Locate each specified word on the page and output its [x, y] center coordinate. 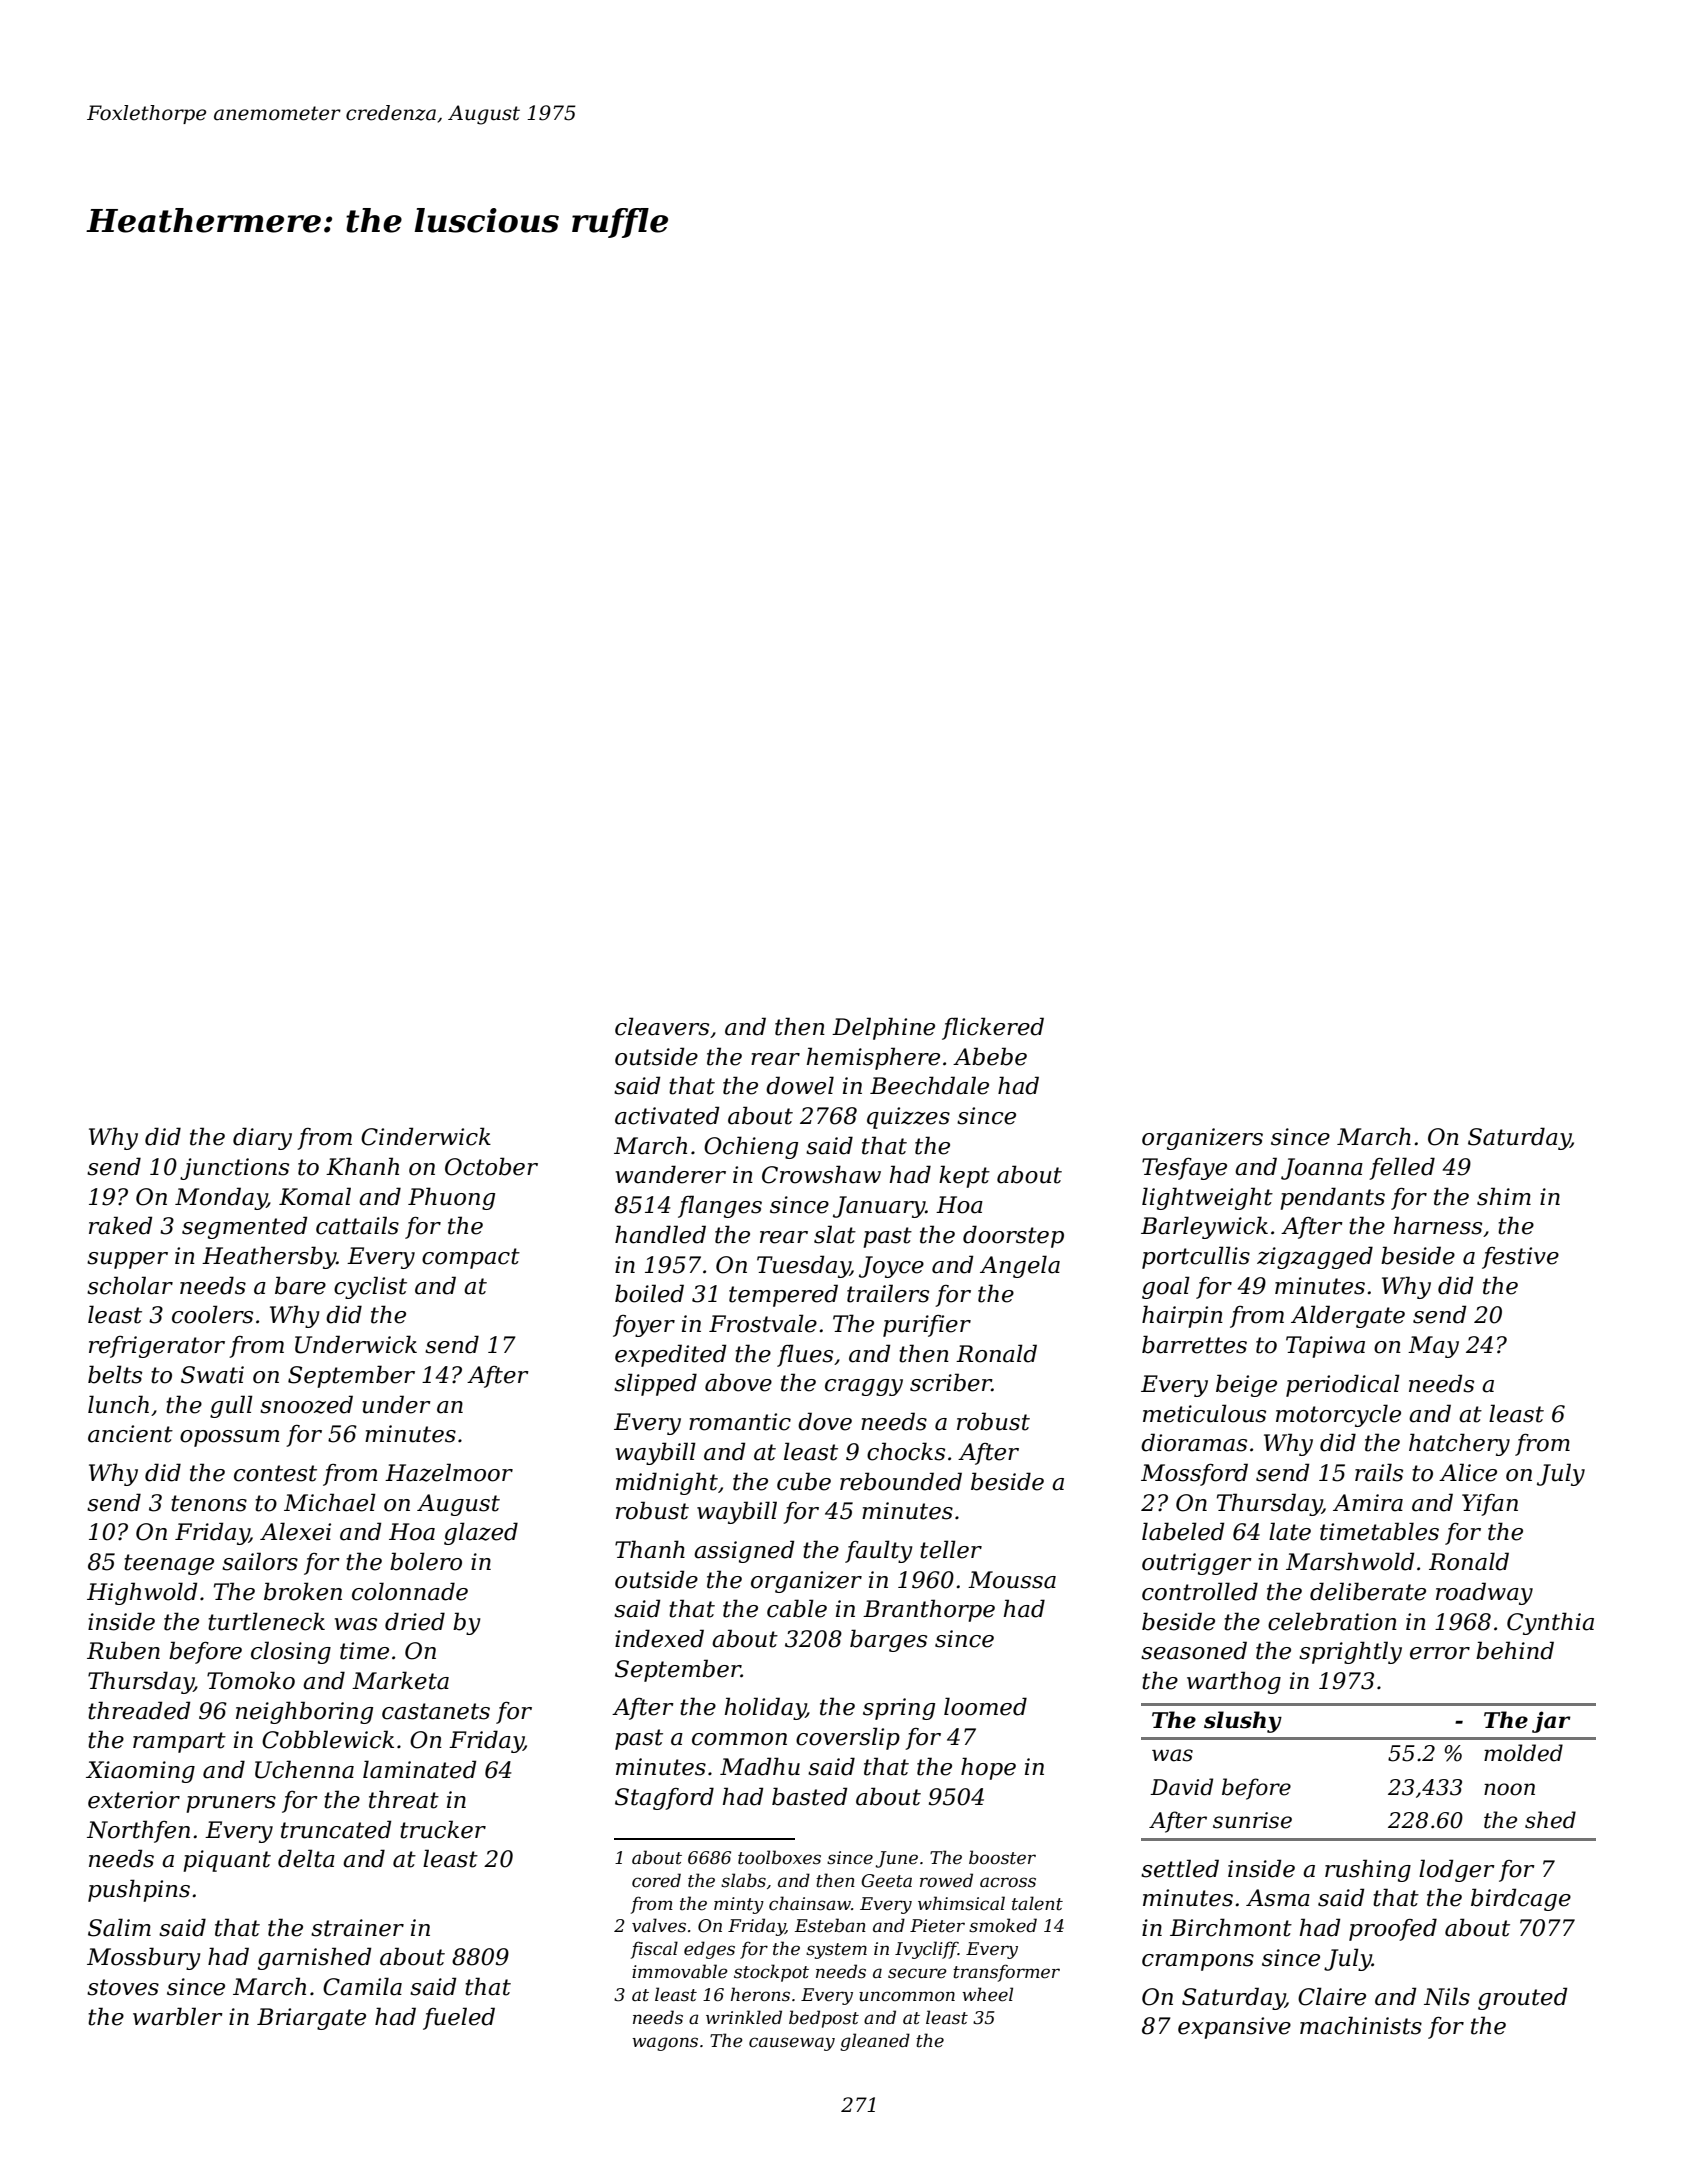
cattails [357, 1225]
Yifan [1490, 1505]
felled [1402, 1168]
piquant [227, 1861]
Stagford [664, 1798]
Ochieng [751, 1147]
